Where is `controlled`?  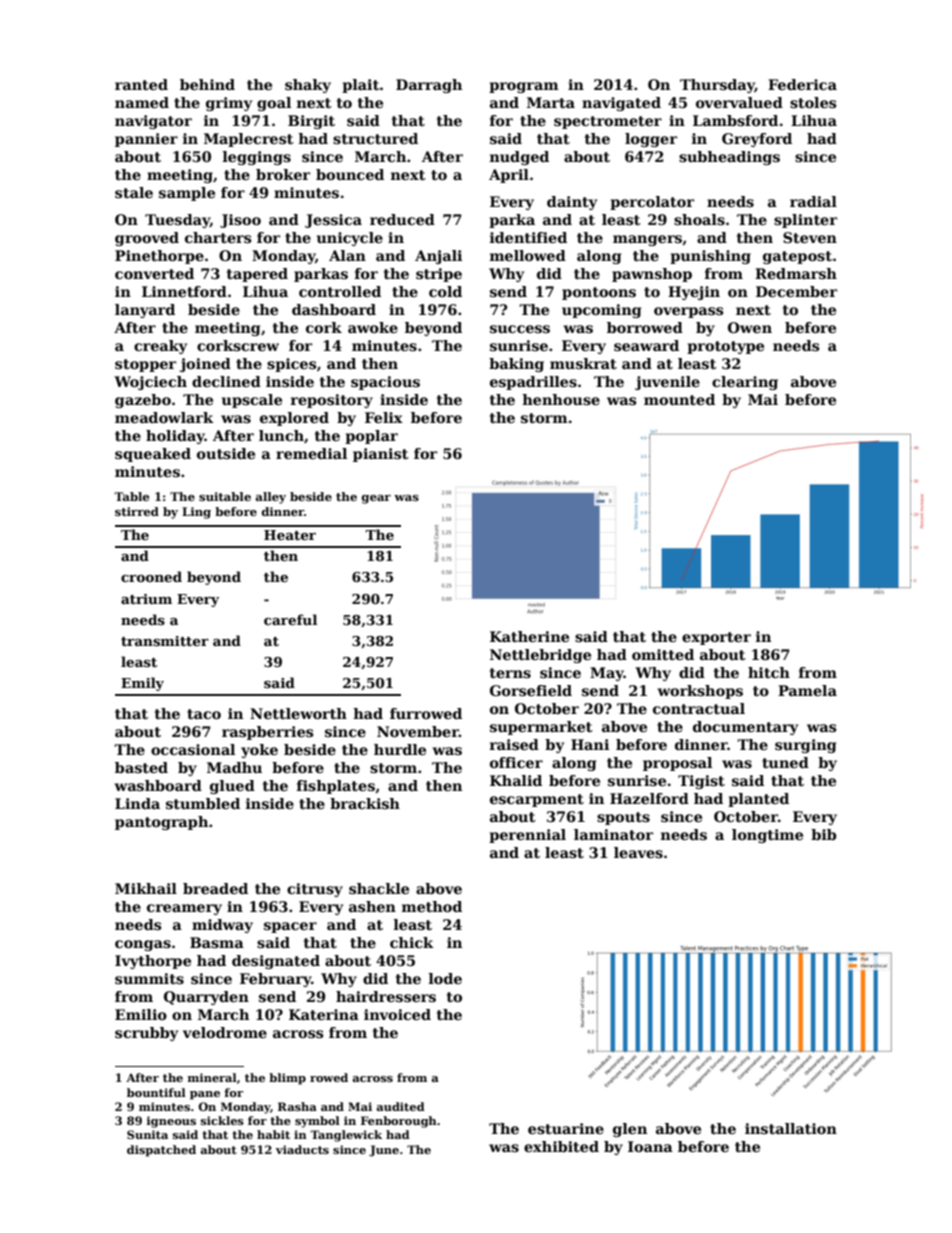 controlled is located at coordinates (340, 291).
